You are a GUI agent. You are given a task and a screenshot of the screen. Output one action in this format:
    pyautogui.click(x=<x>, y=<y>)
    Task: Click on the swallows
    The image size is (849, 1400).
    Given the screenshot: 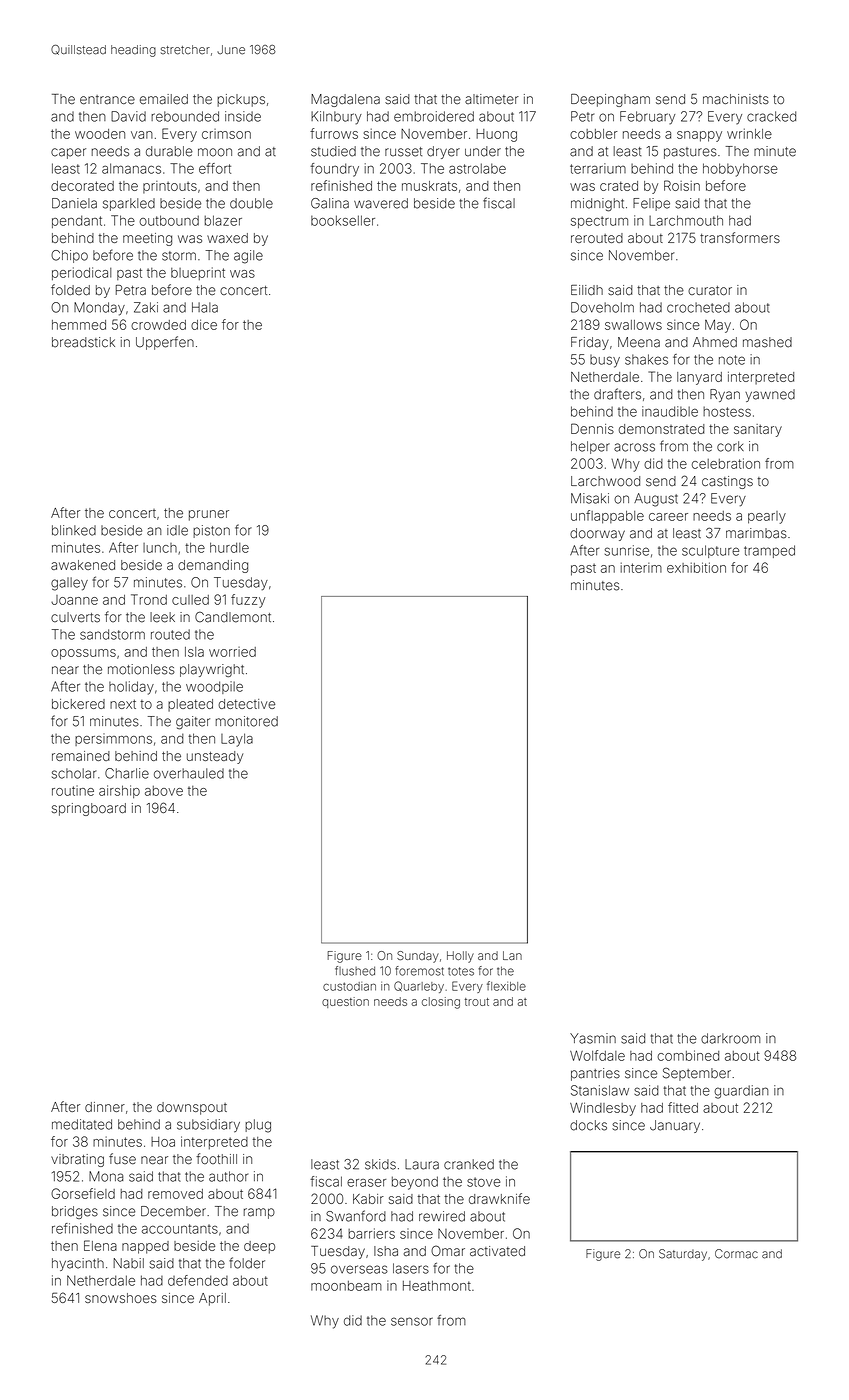 What is the action you would take?
    pyautogui.click(x=633, y=325)
